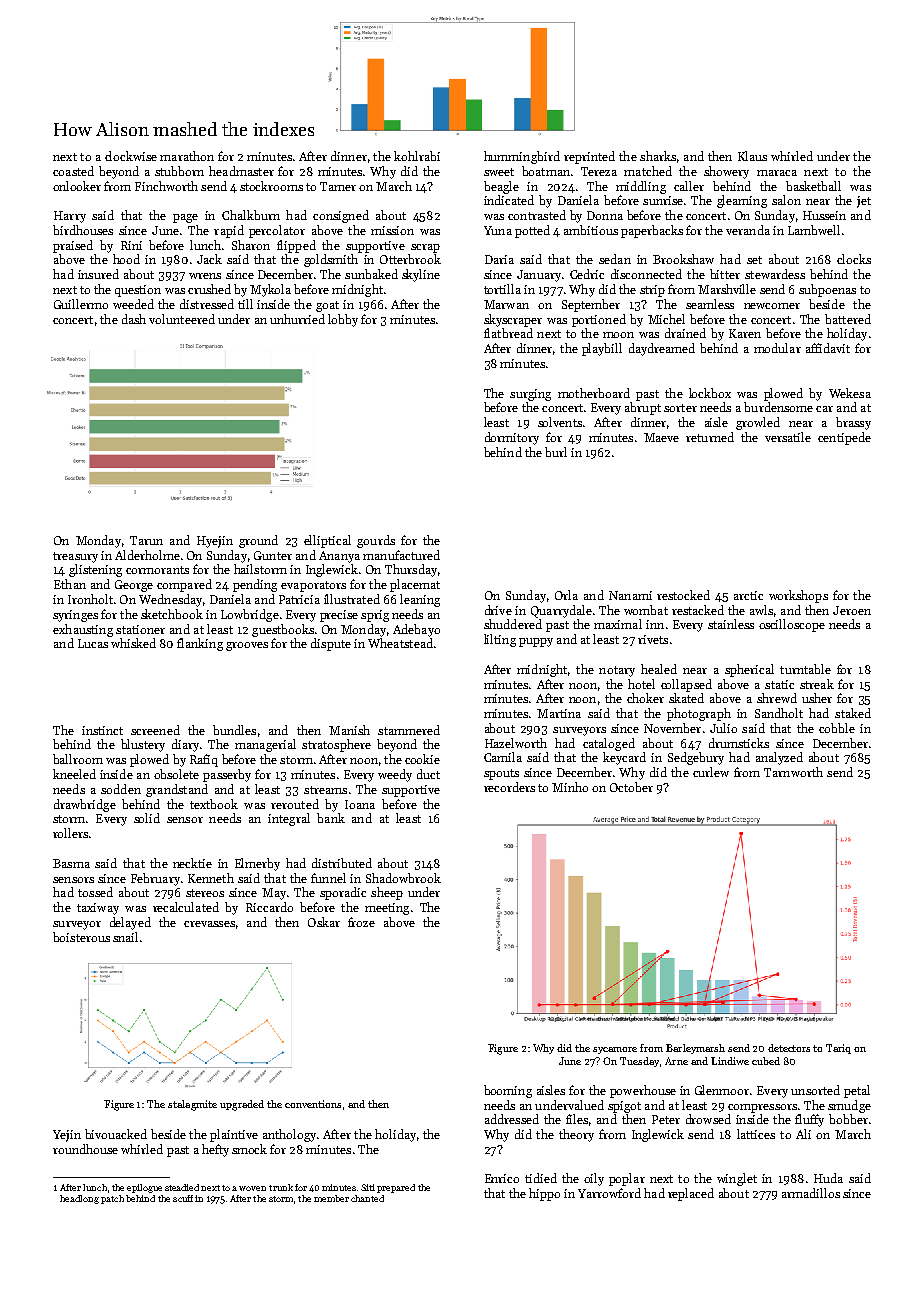  Describe the element at coordinates (512, 438) in the document. I see `dormitory` at that location.
